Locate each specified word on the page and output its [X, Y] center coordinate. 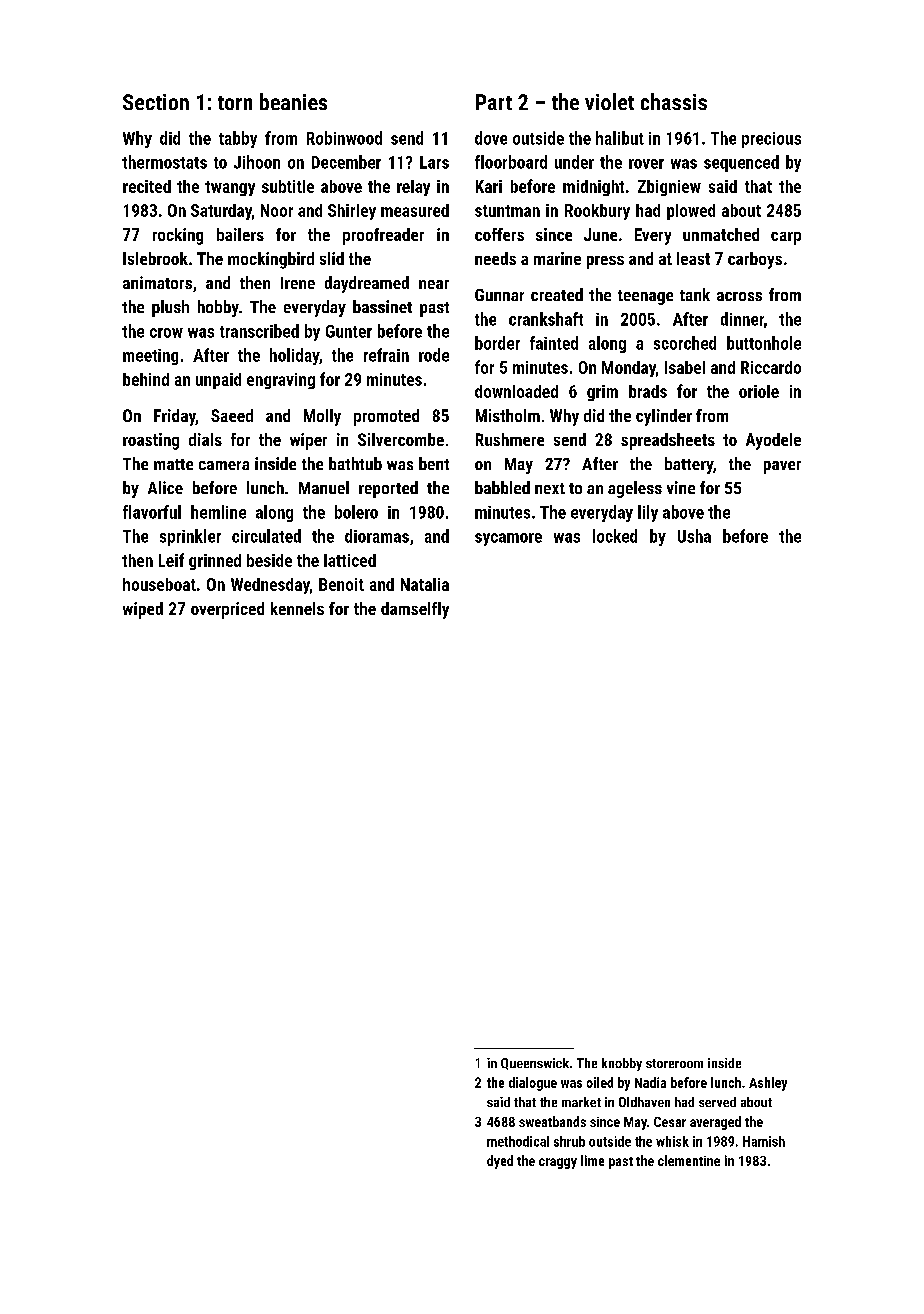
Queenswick [535, 1064]
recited [147, 186]
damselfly [415, 610]
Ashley [768, 1084]
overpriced [227, 610]
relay [413, 188]
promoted [386, 417]
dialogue [533, 1084]
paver [782, 467]
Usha [694, 536]
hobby [218, 308]
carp [786, 238]
